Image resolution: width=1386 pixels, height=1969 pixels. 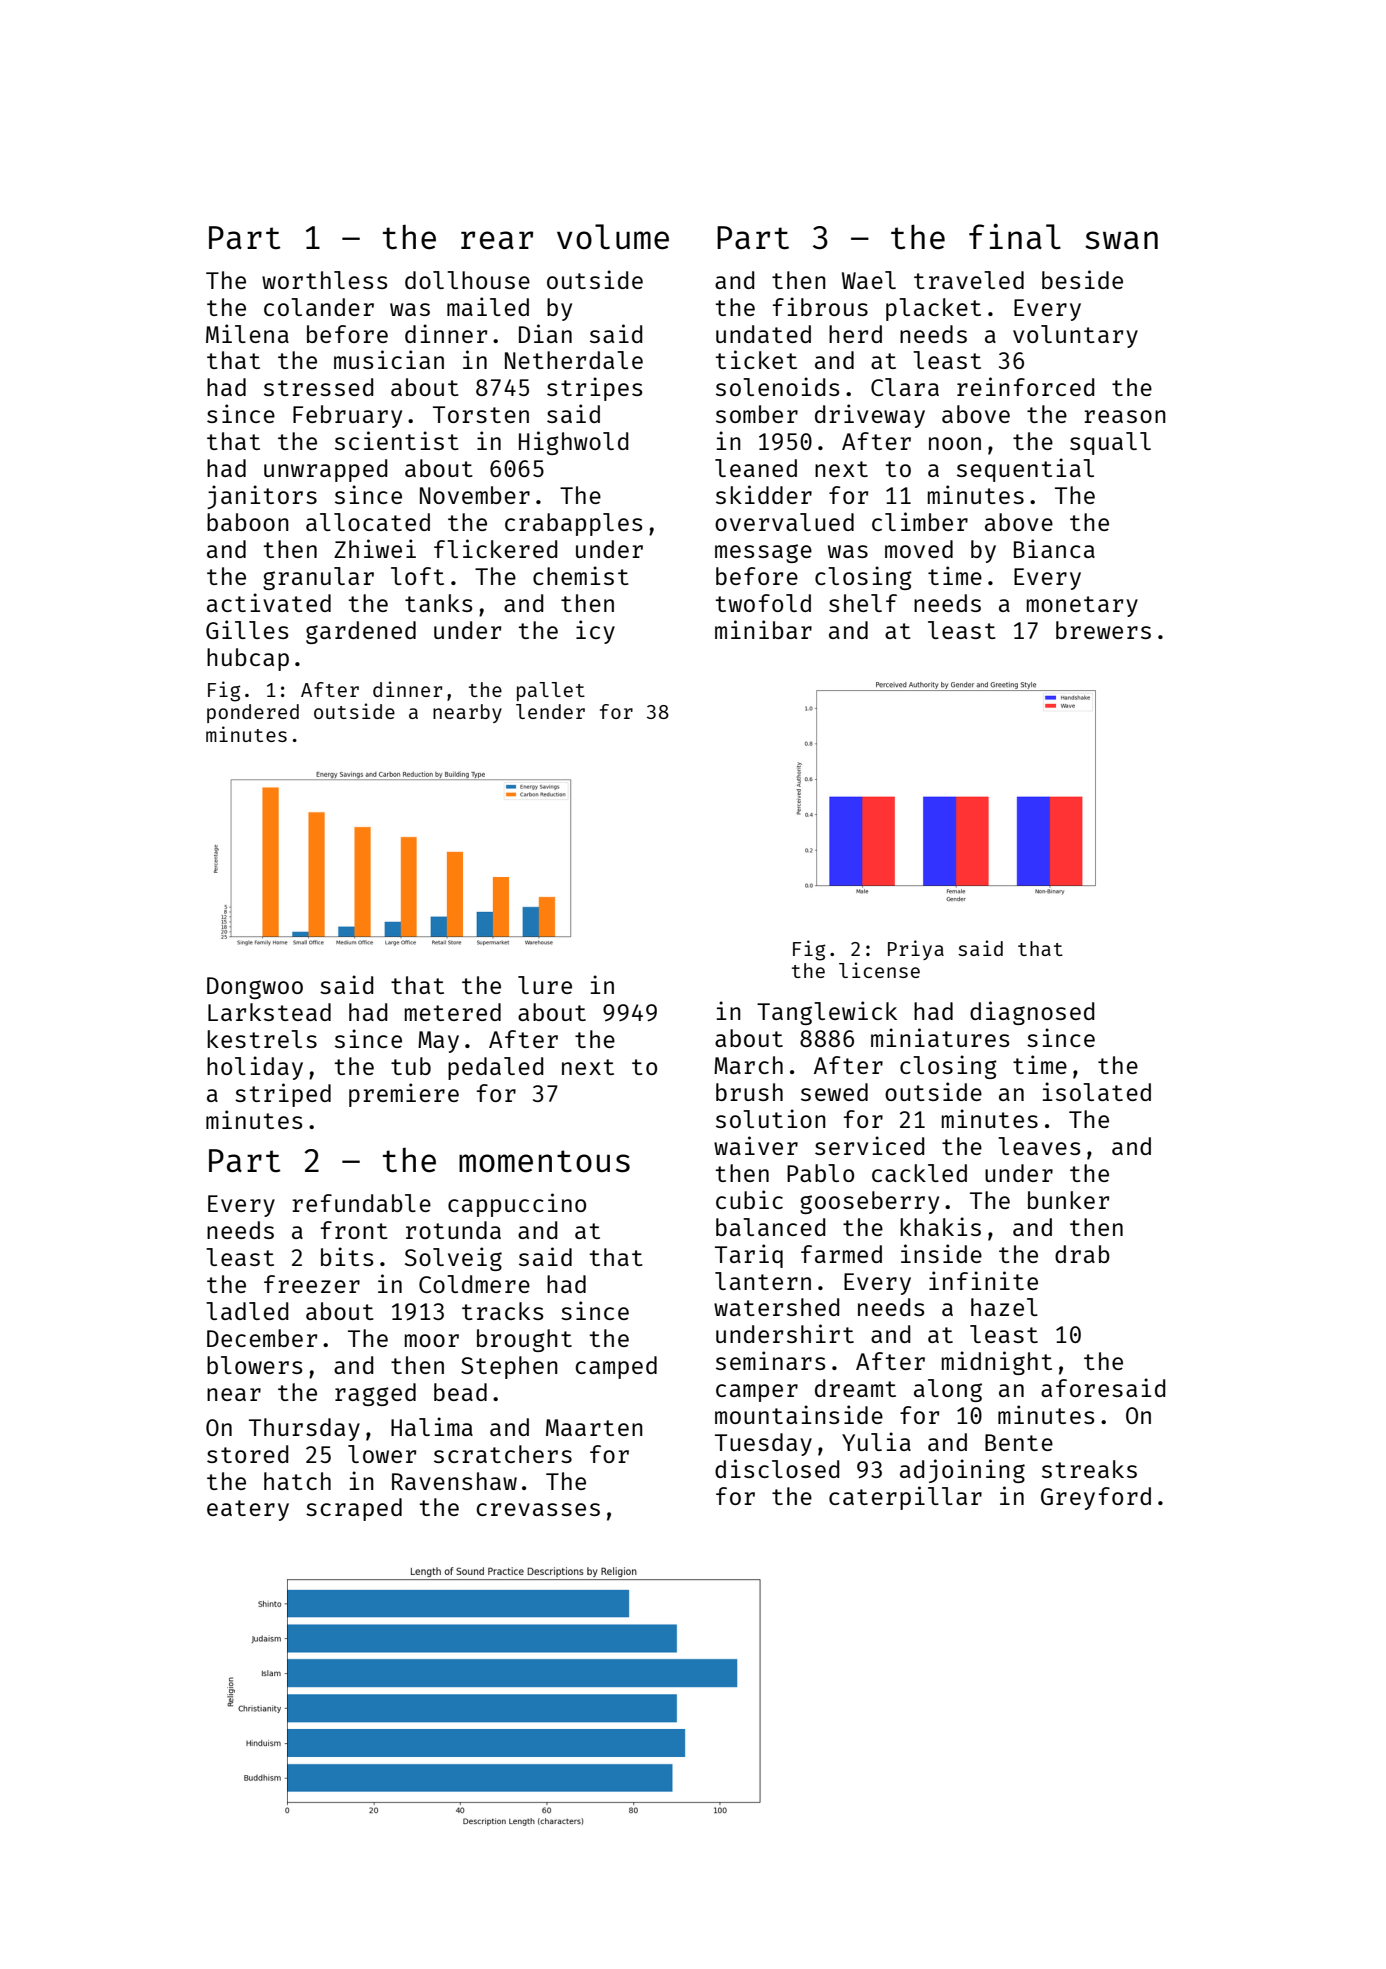 What do you see at coordinates (248, 1510) in the page?
I see `eatery` at bounding box center [248, 1510].
